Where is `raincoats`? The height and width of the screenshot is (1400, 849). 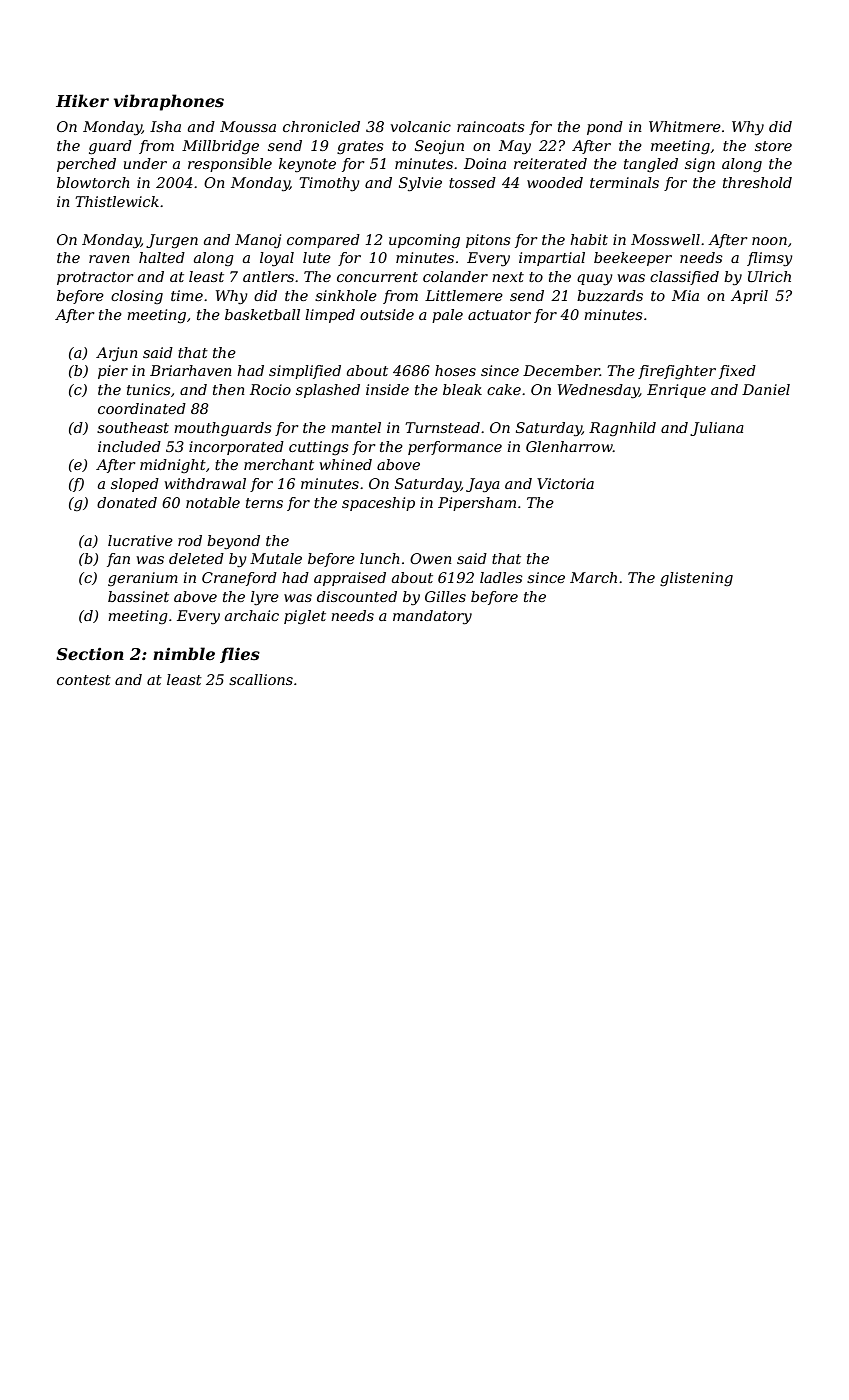
raincoats is located at coordinates (491, 126).
